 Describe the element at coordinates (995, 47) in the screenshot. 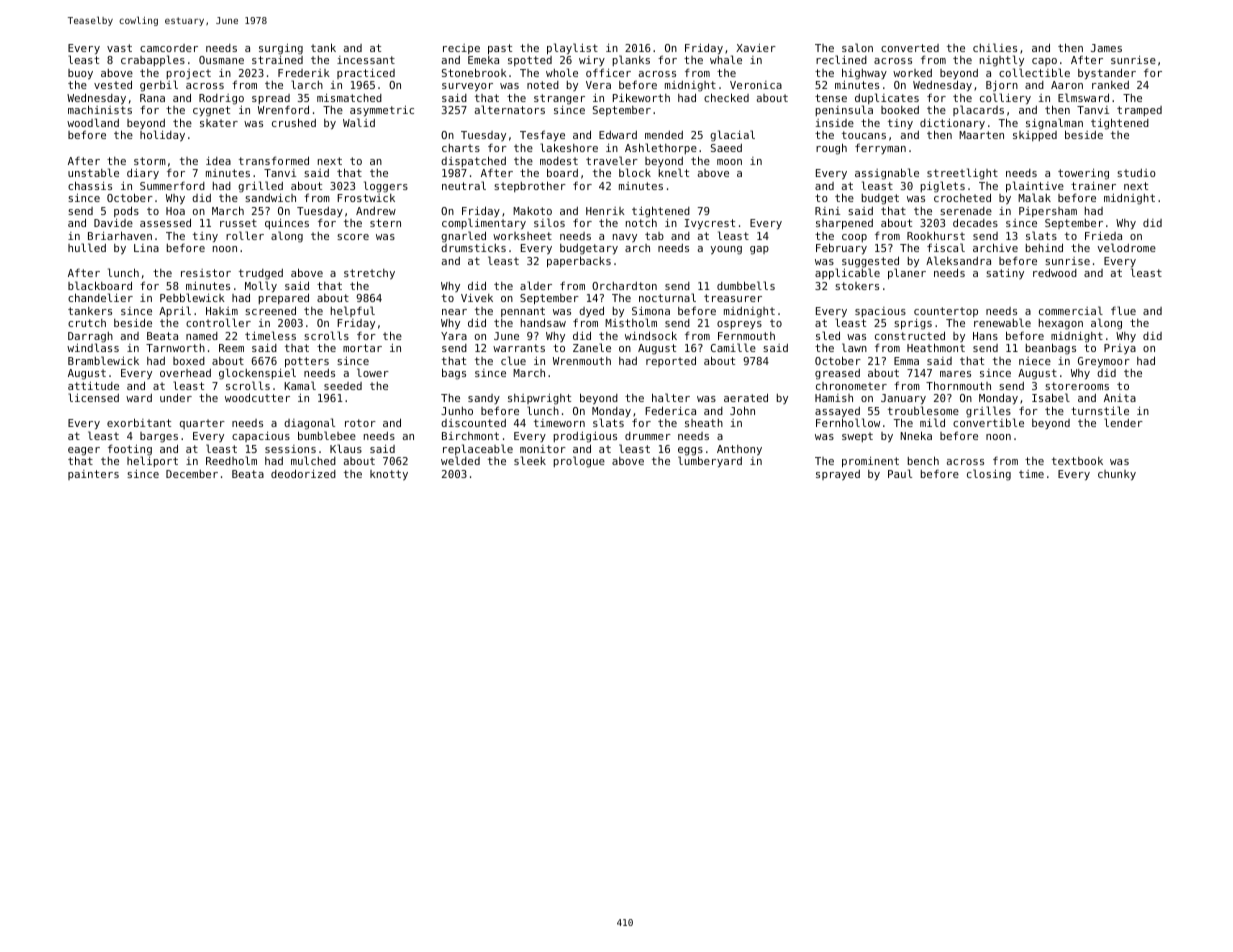

I see `chilies` at that location.
